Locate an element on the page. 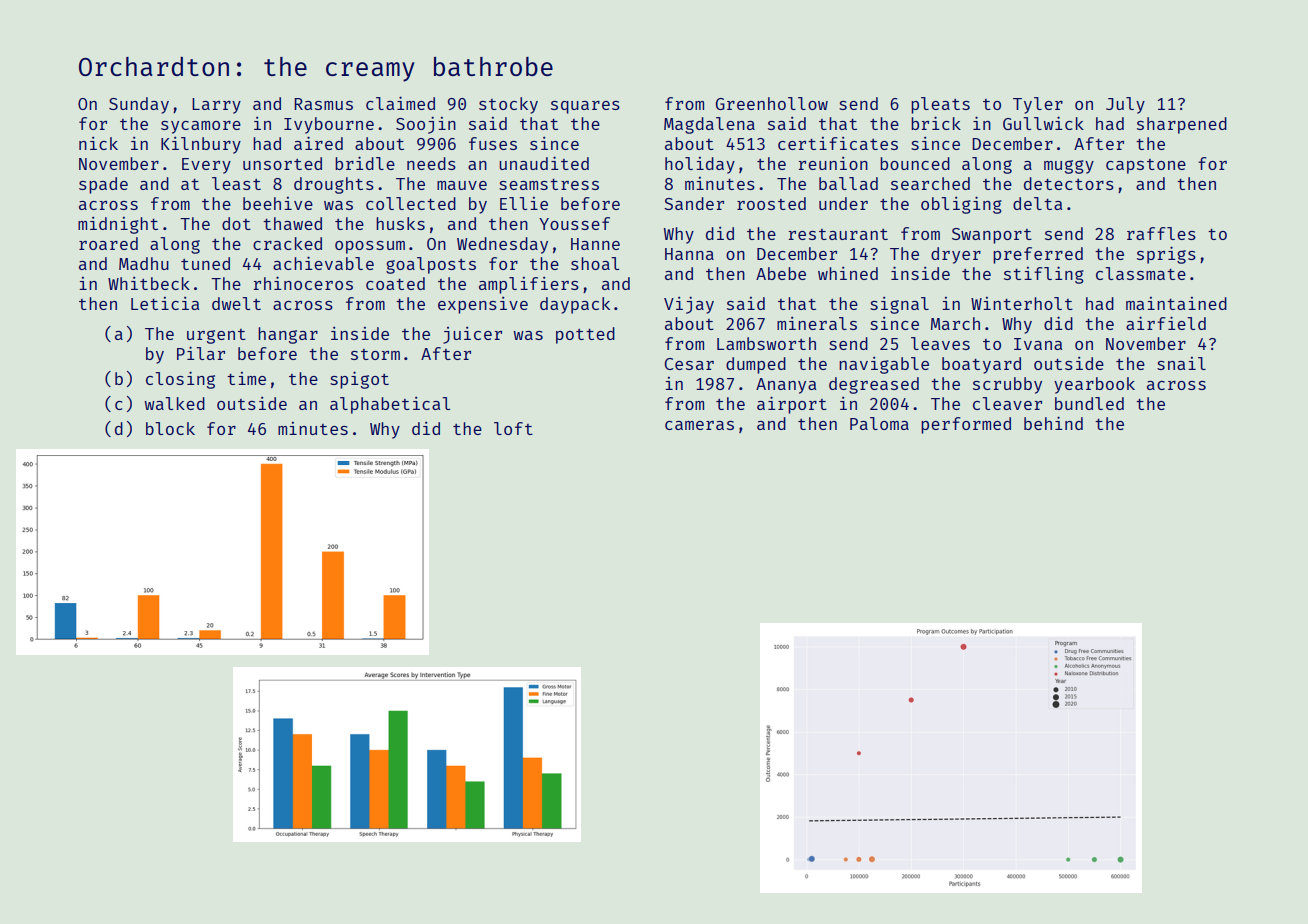 This document has height=924, width=1308. capstone is located at coordinates (1146, 166).
